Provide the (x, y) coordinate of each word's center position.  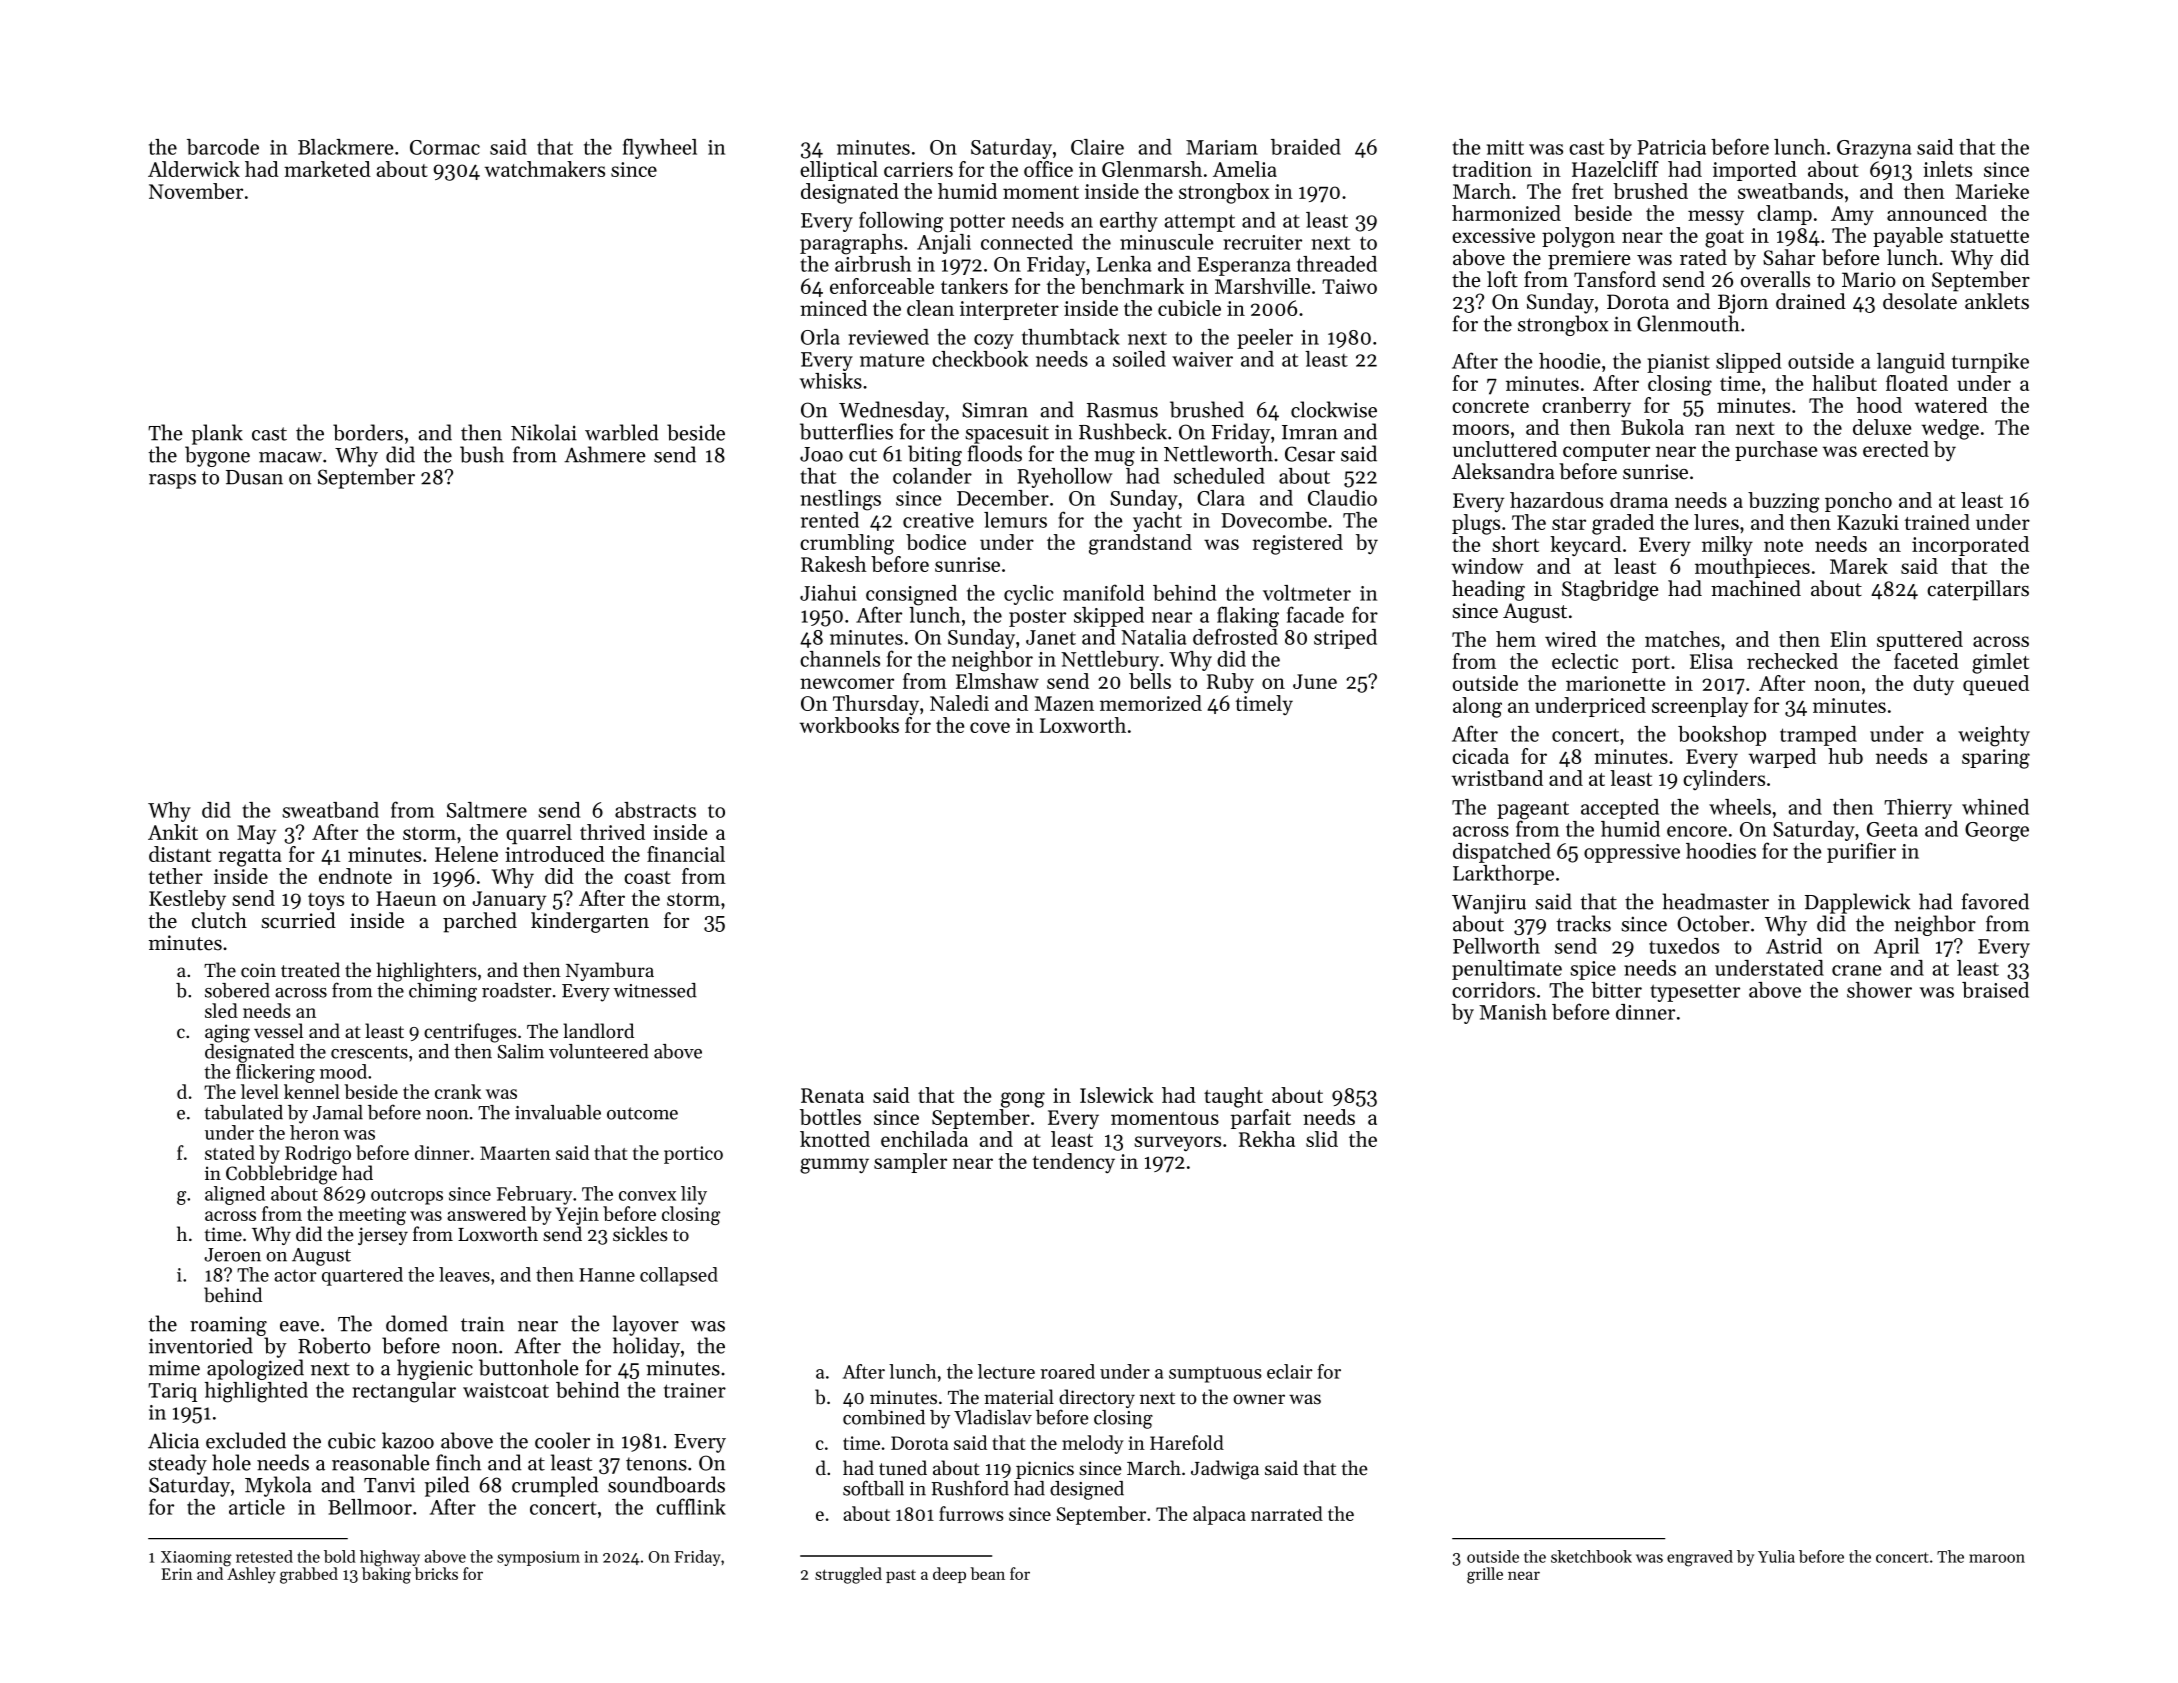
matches (1682, 639)
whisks (831, 381)
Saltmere (487, 810)
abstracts (655, 810)
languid (1911, 363)
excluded (246, 1440)
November (196, 191)
